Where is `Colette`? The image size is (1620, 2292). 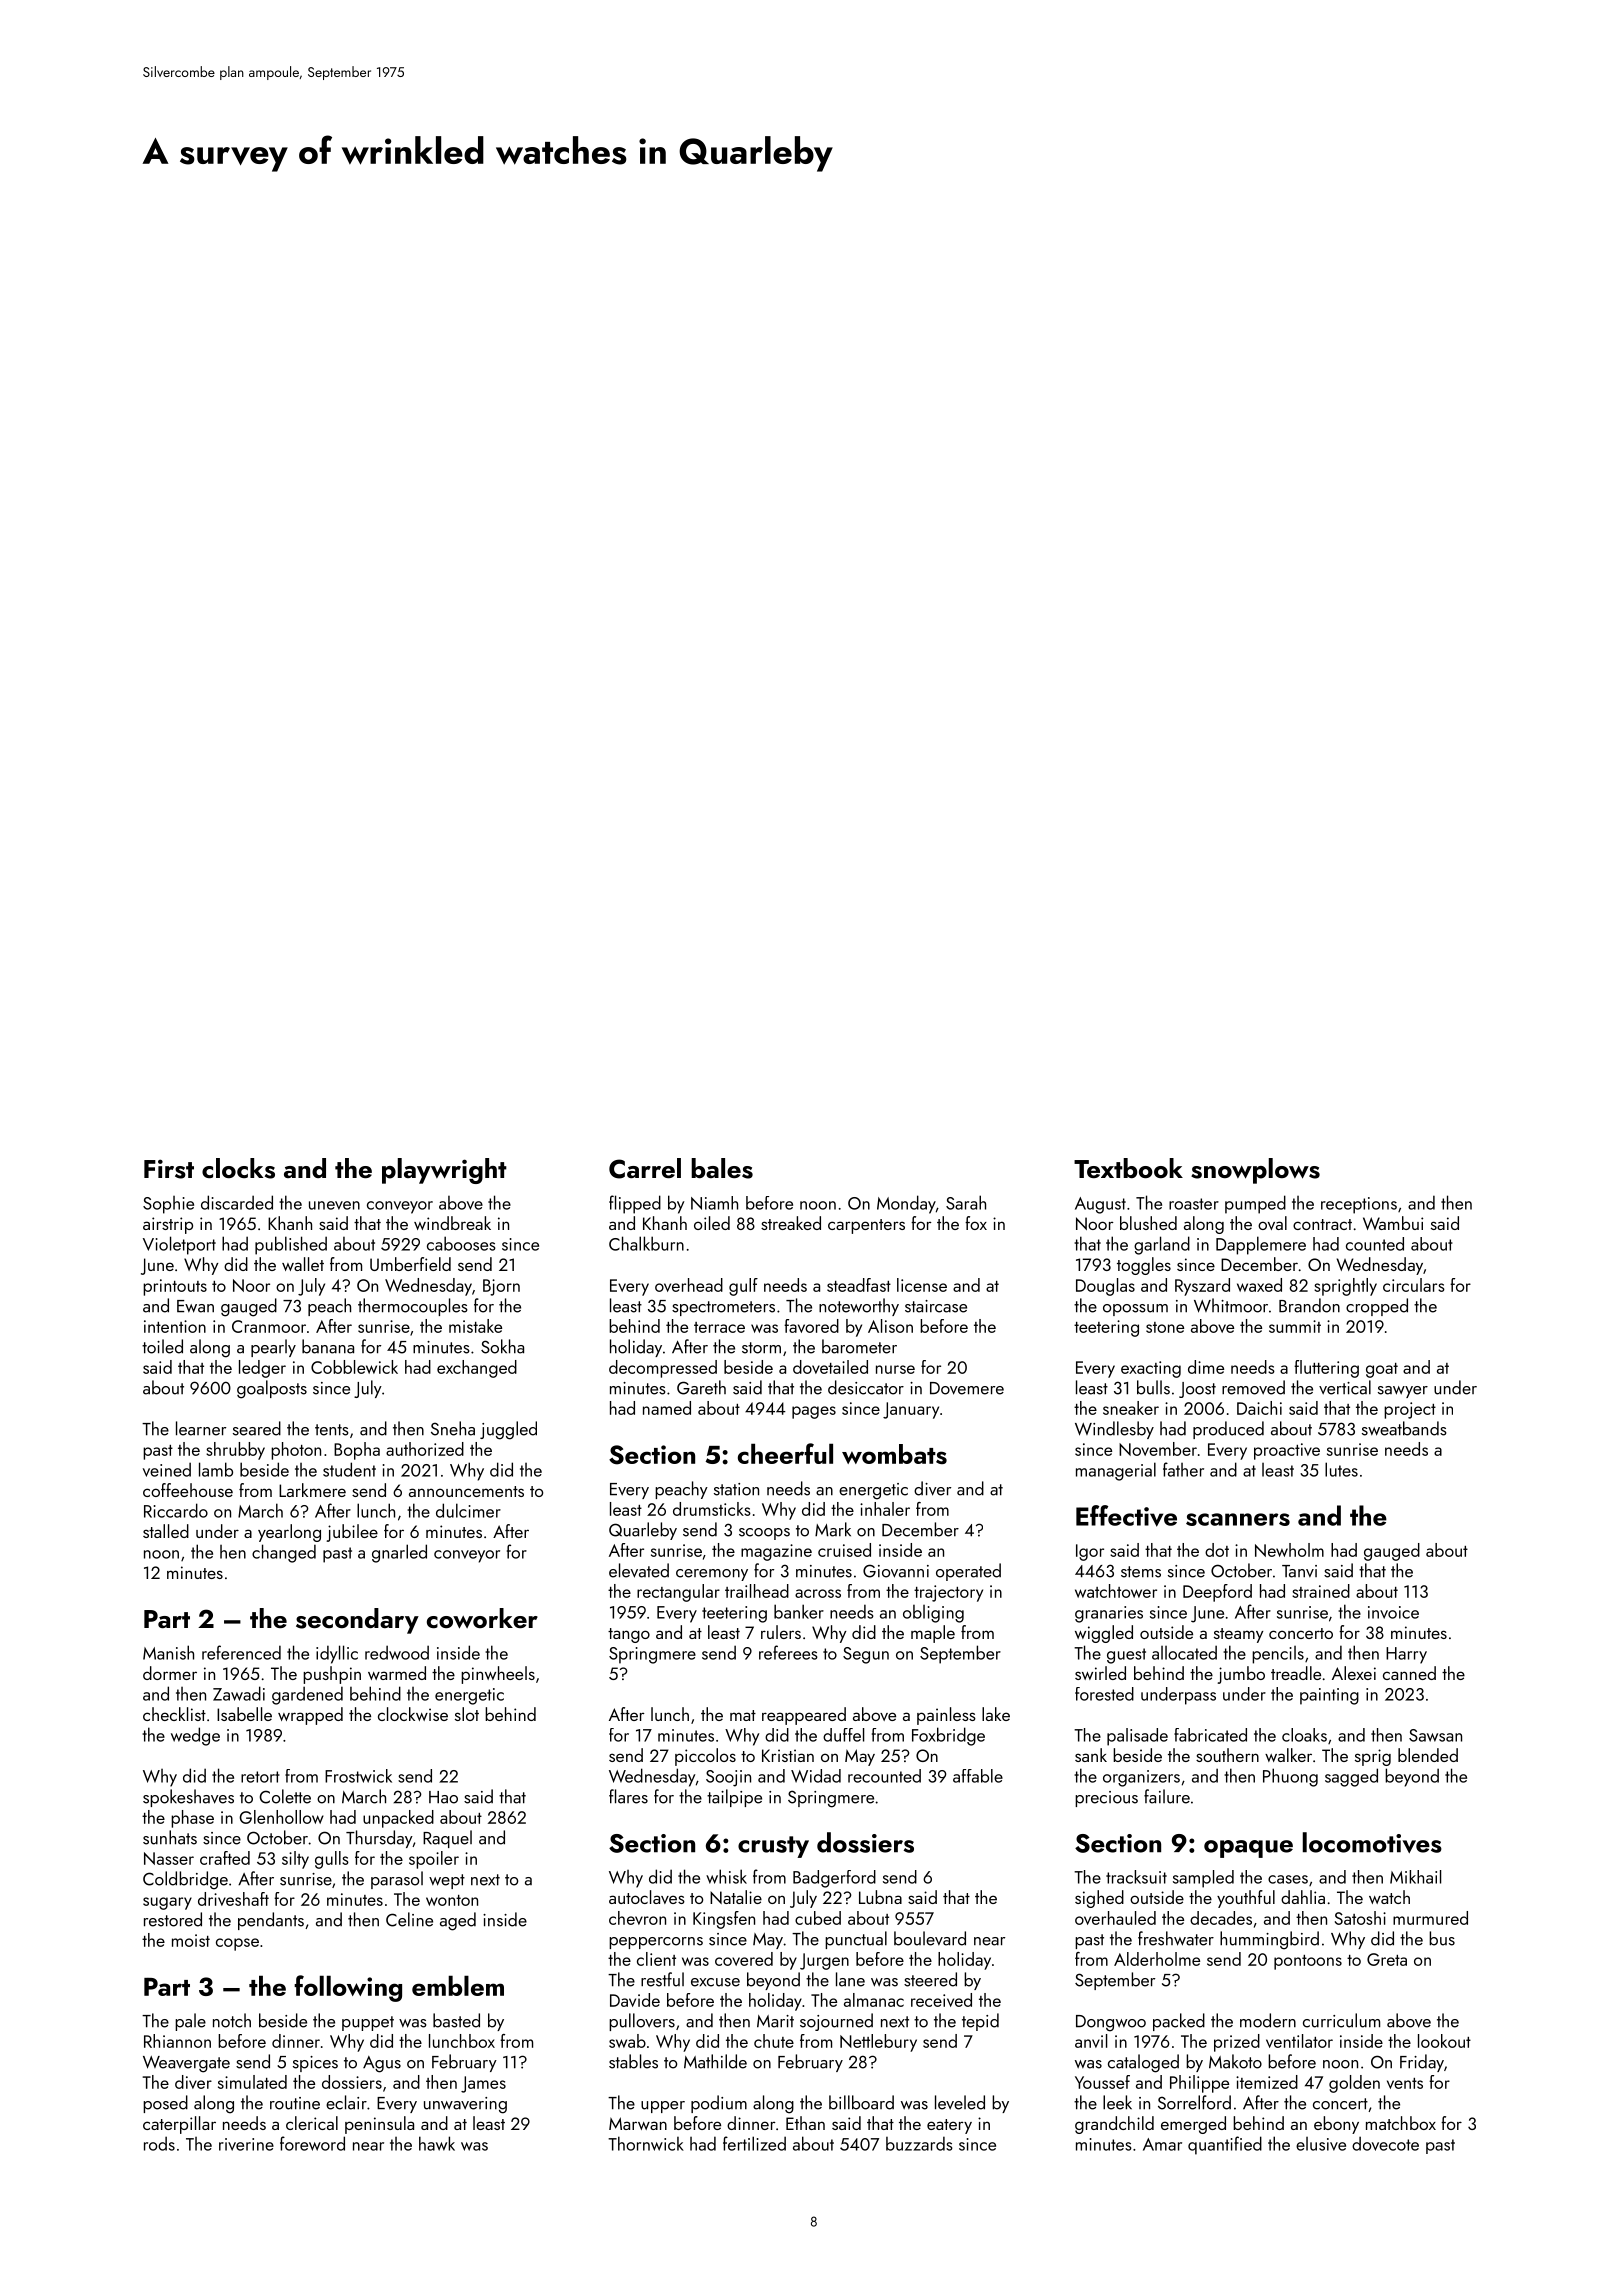 Colette is located at coordinates (285, 1796).
